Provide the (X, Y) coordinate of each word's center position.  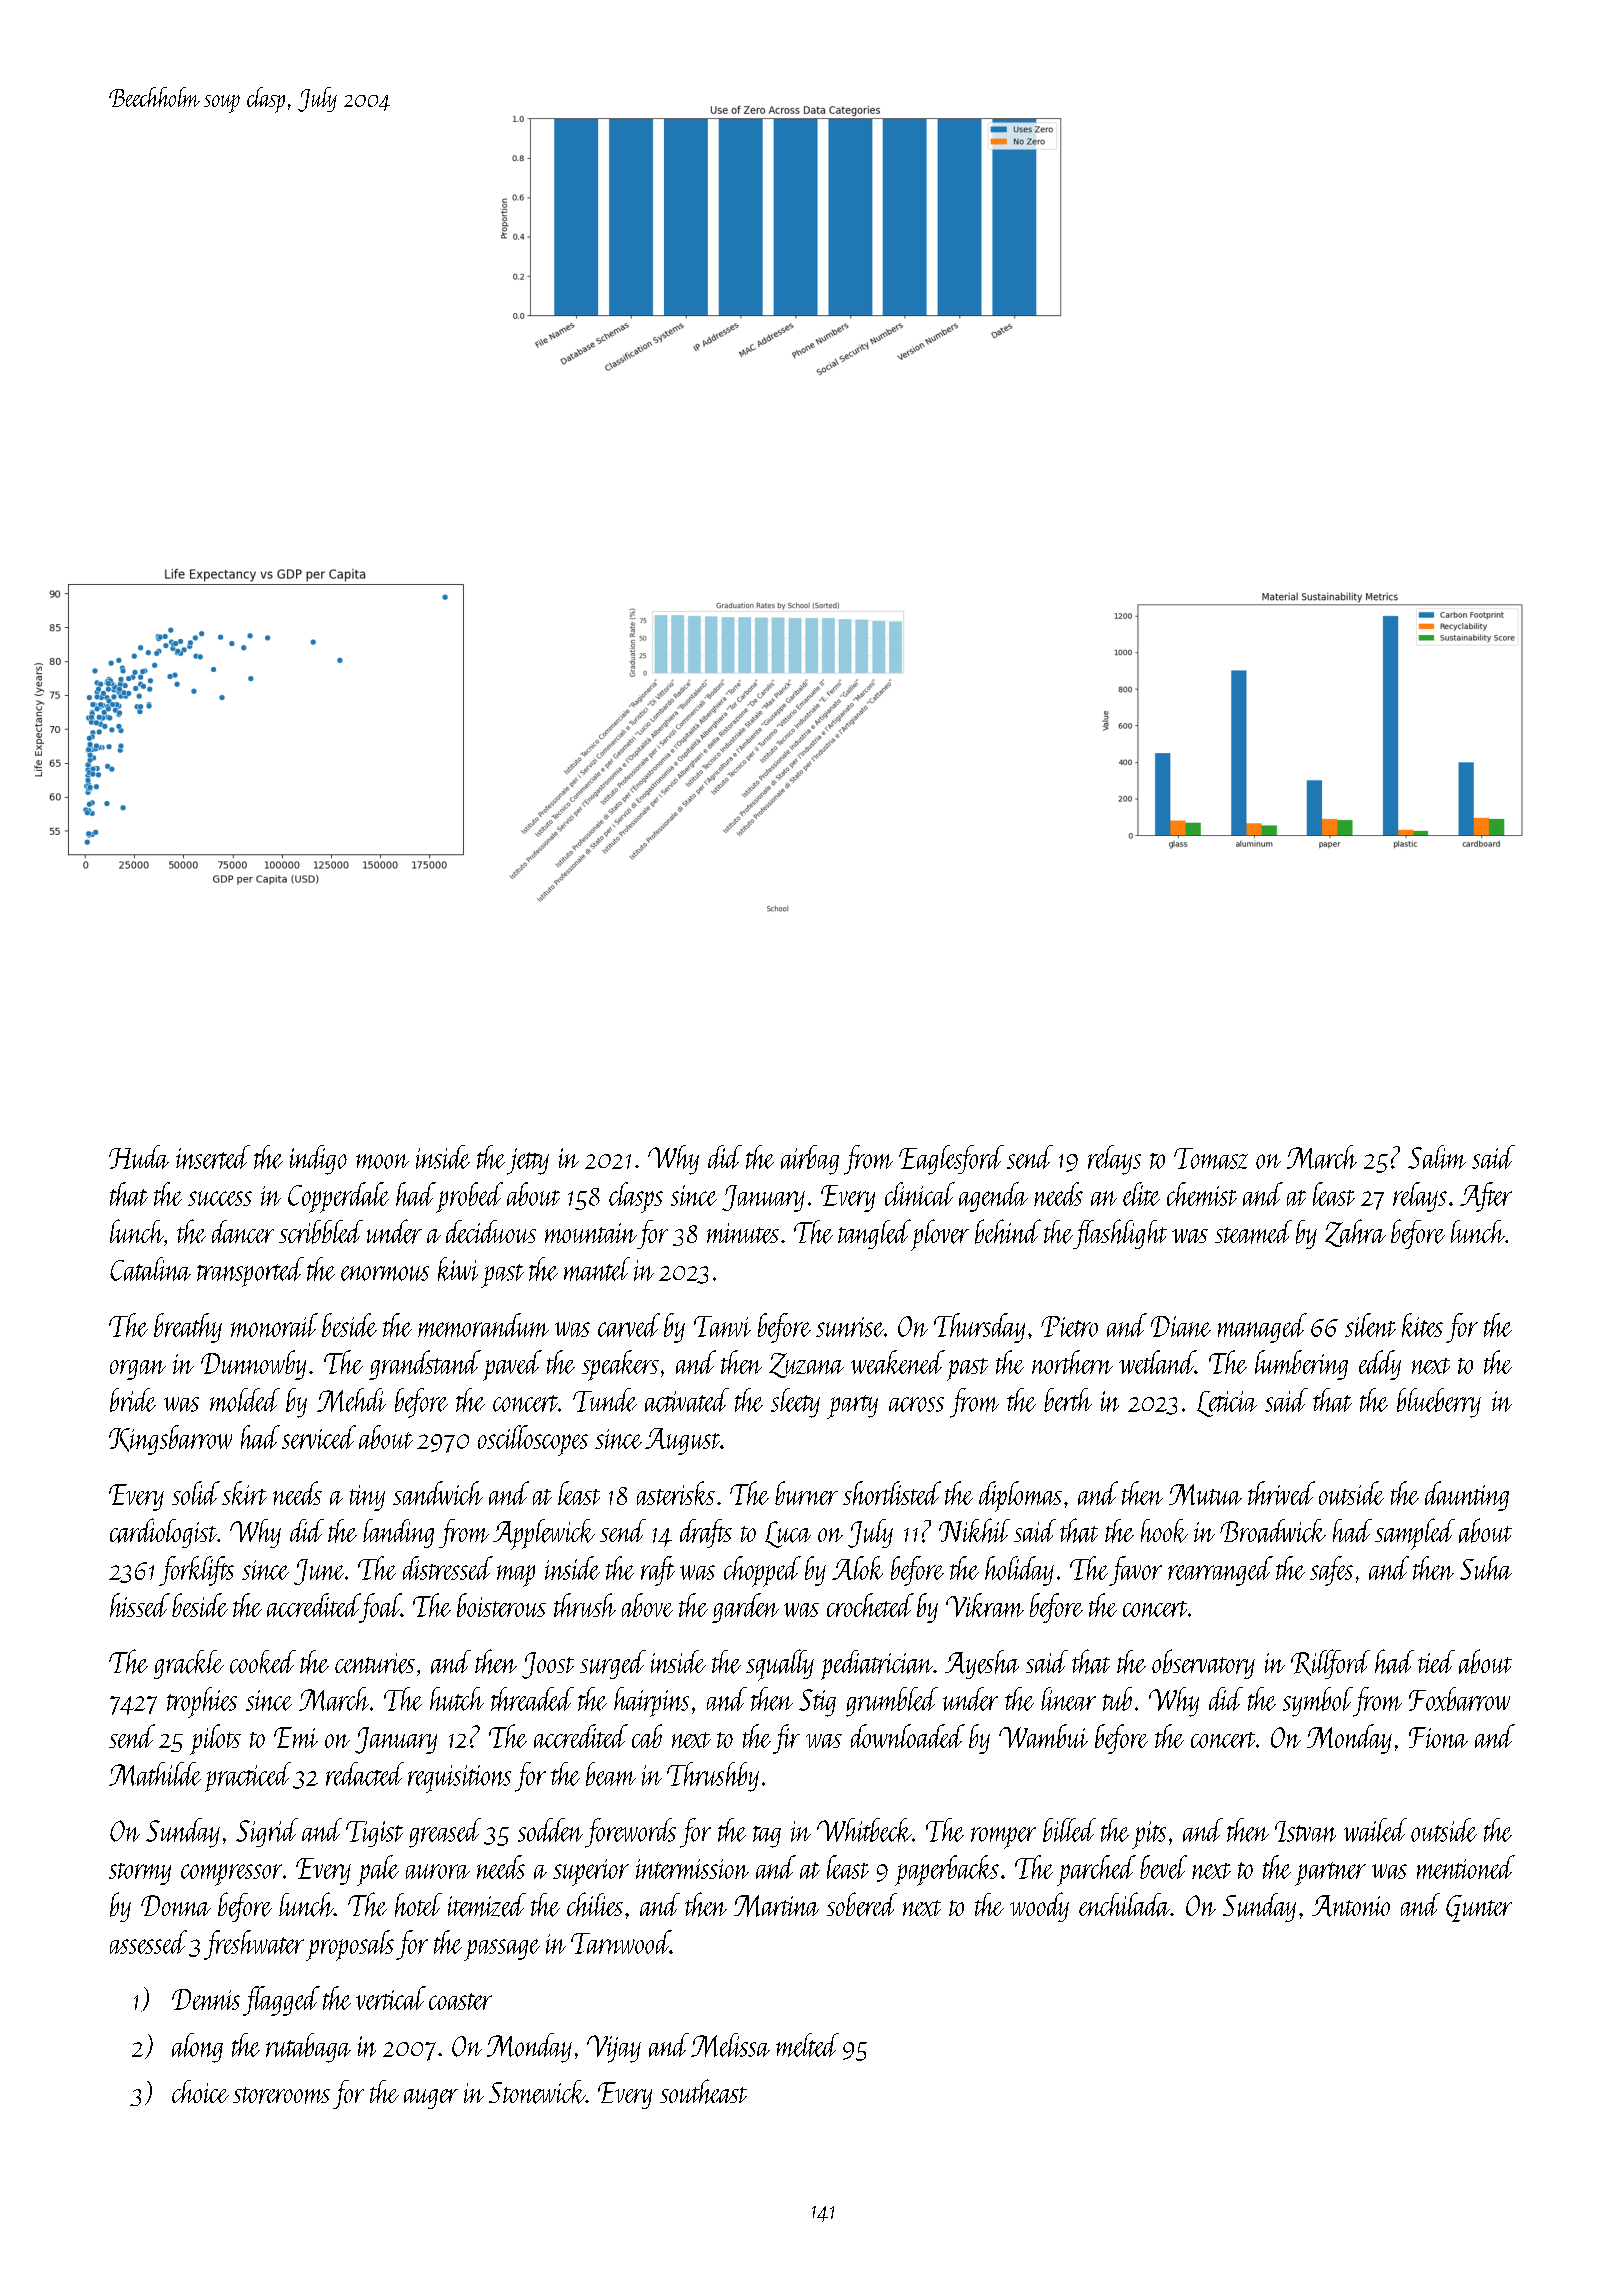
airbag (810, 1160)
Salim (1437, 1157)
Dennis (206, 1999)
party (852, 1407)
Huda (139, 1157)
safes (1331, 1571)
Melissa (730, 2045)
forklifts (196, 1571)
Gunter (1479, 1908)
